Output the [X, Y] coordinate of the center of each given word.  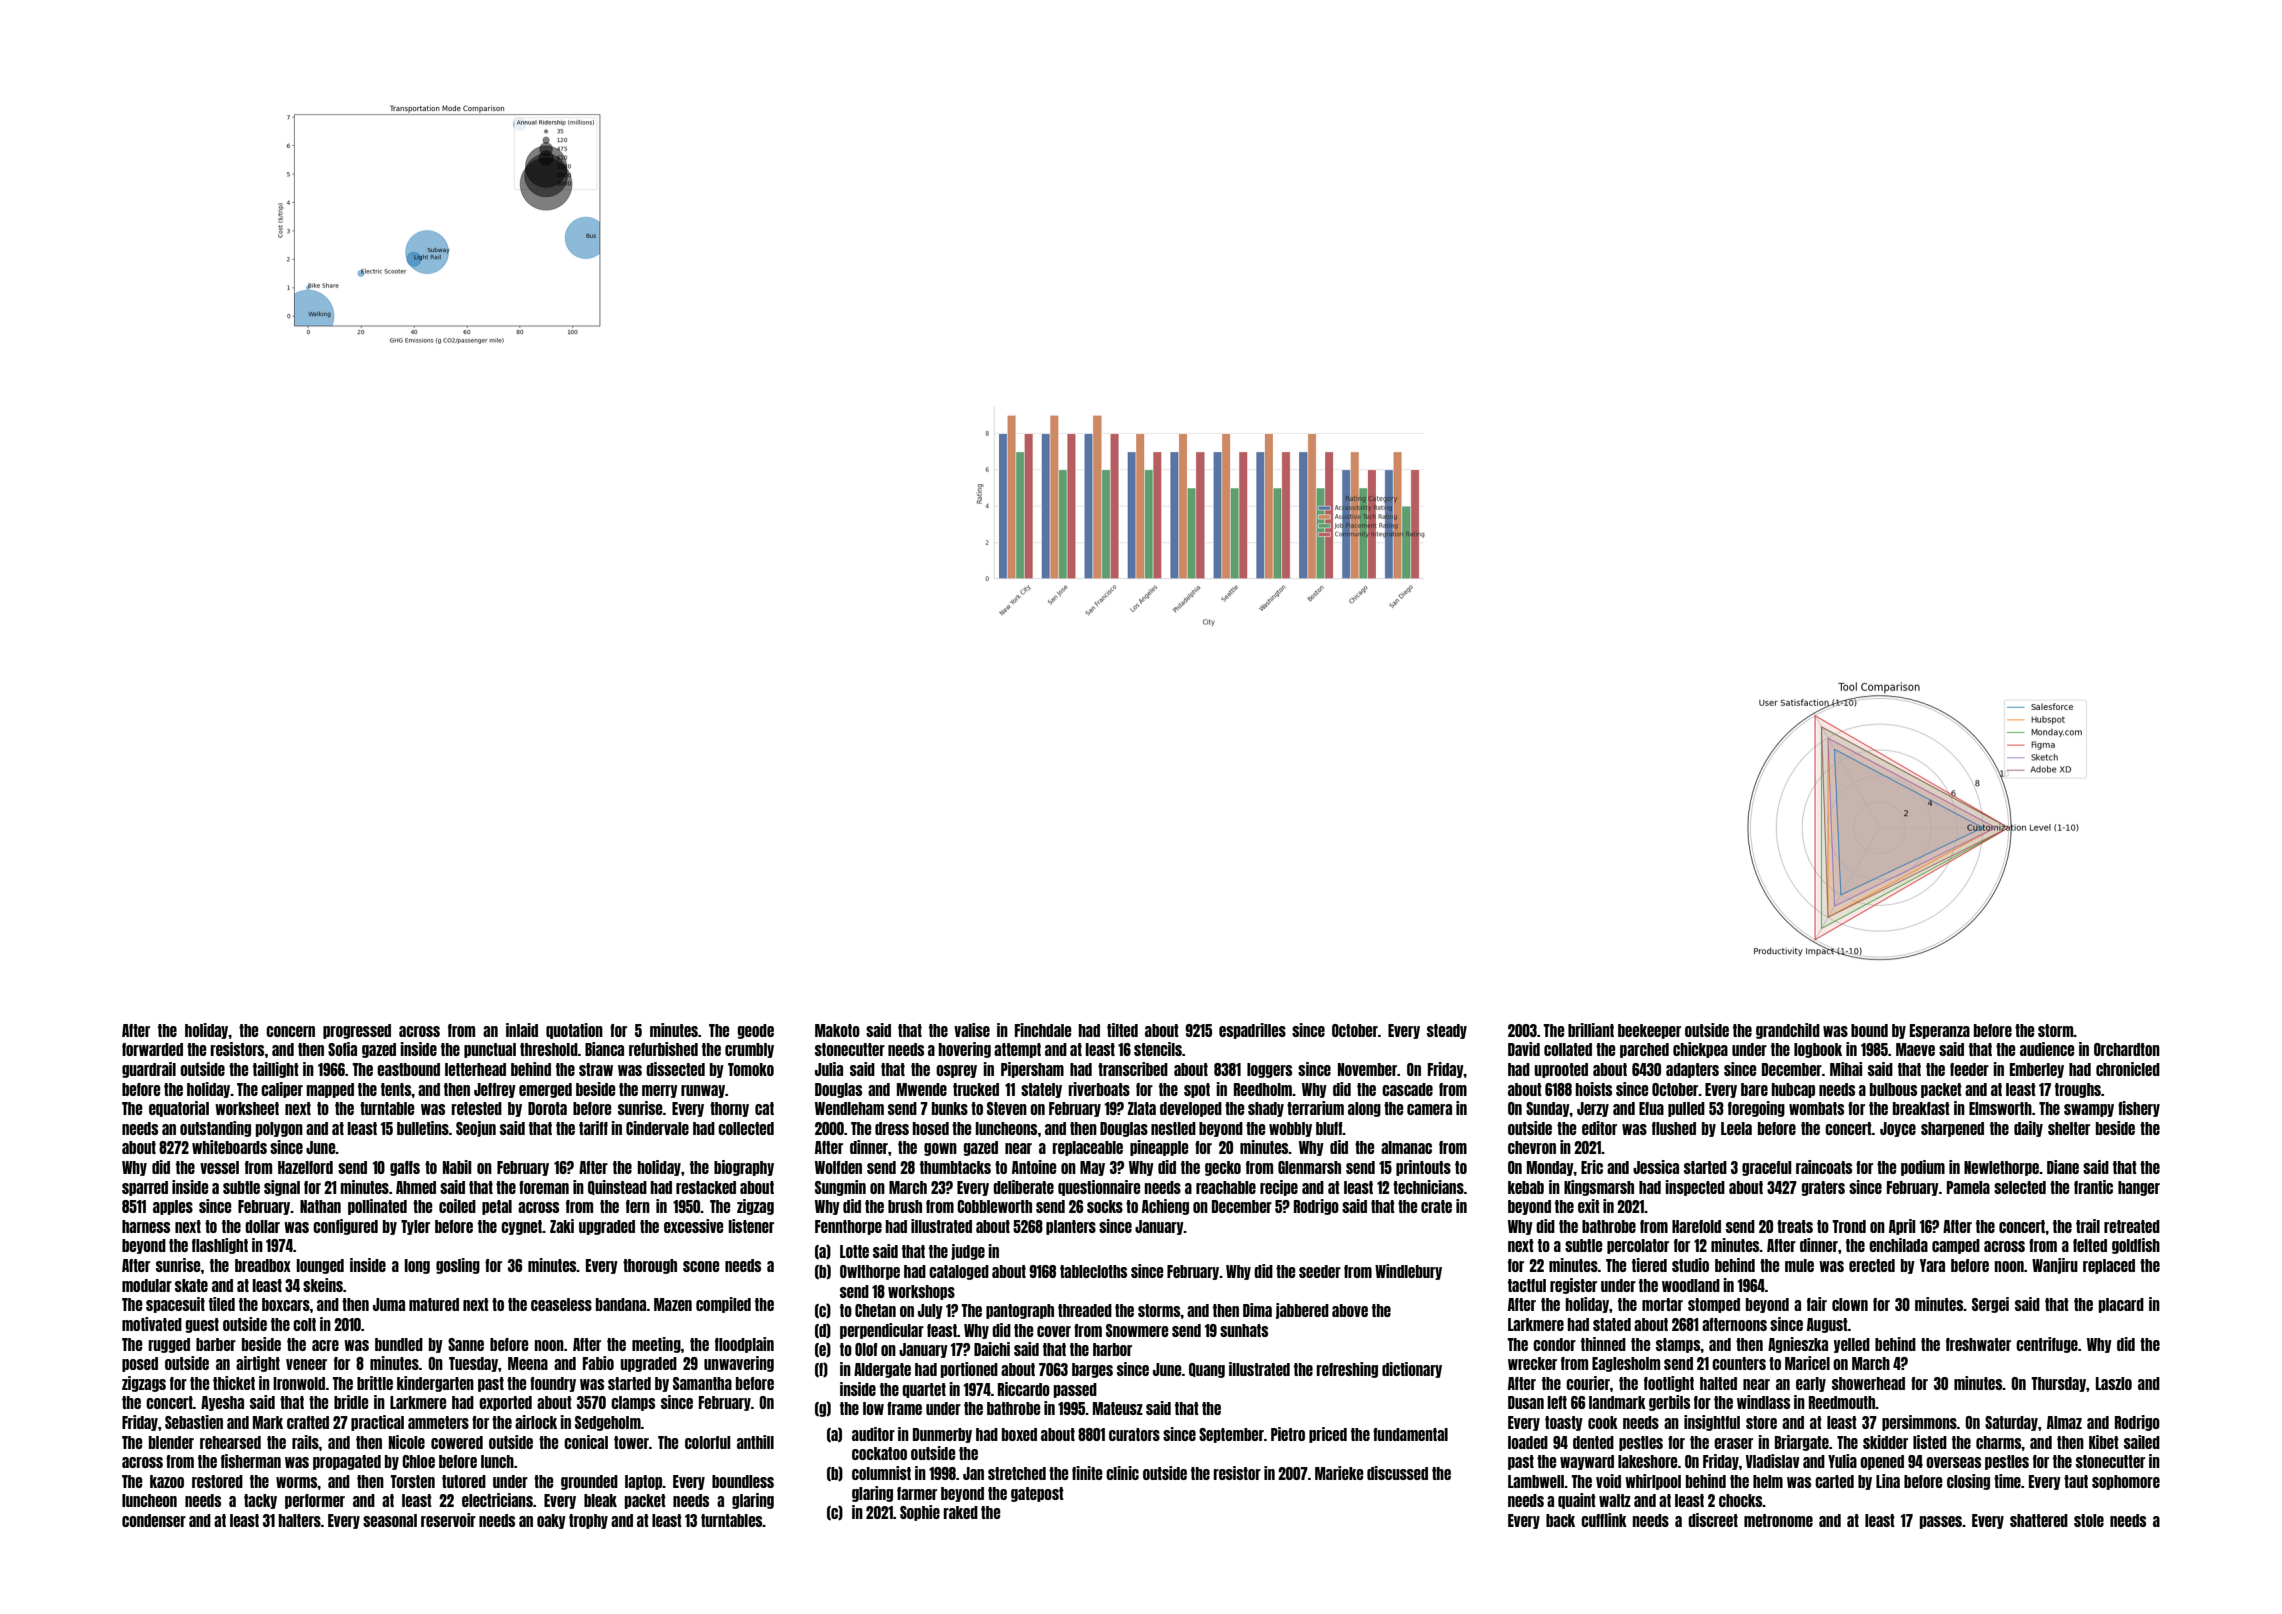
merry [660, 1091]
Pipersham [1032, 1070]
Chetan [875, 1310]
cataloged [959, 1272]
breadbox [263, 1265]
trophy [588, 1521]
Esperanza [1940, 1031]
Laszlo [2114, 1383]
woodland [1691, 1285]
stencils [1158, 1049]
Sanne [466, 1344]
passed [1075, 1390]
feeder [1969, 1069]
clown [1850, 1304]
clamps [633, 1403]
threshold [549, 1049]
